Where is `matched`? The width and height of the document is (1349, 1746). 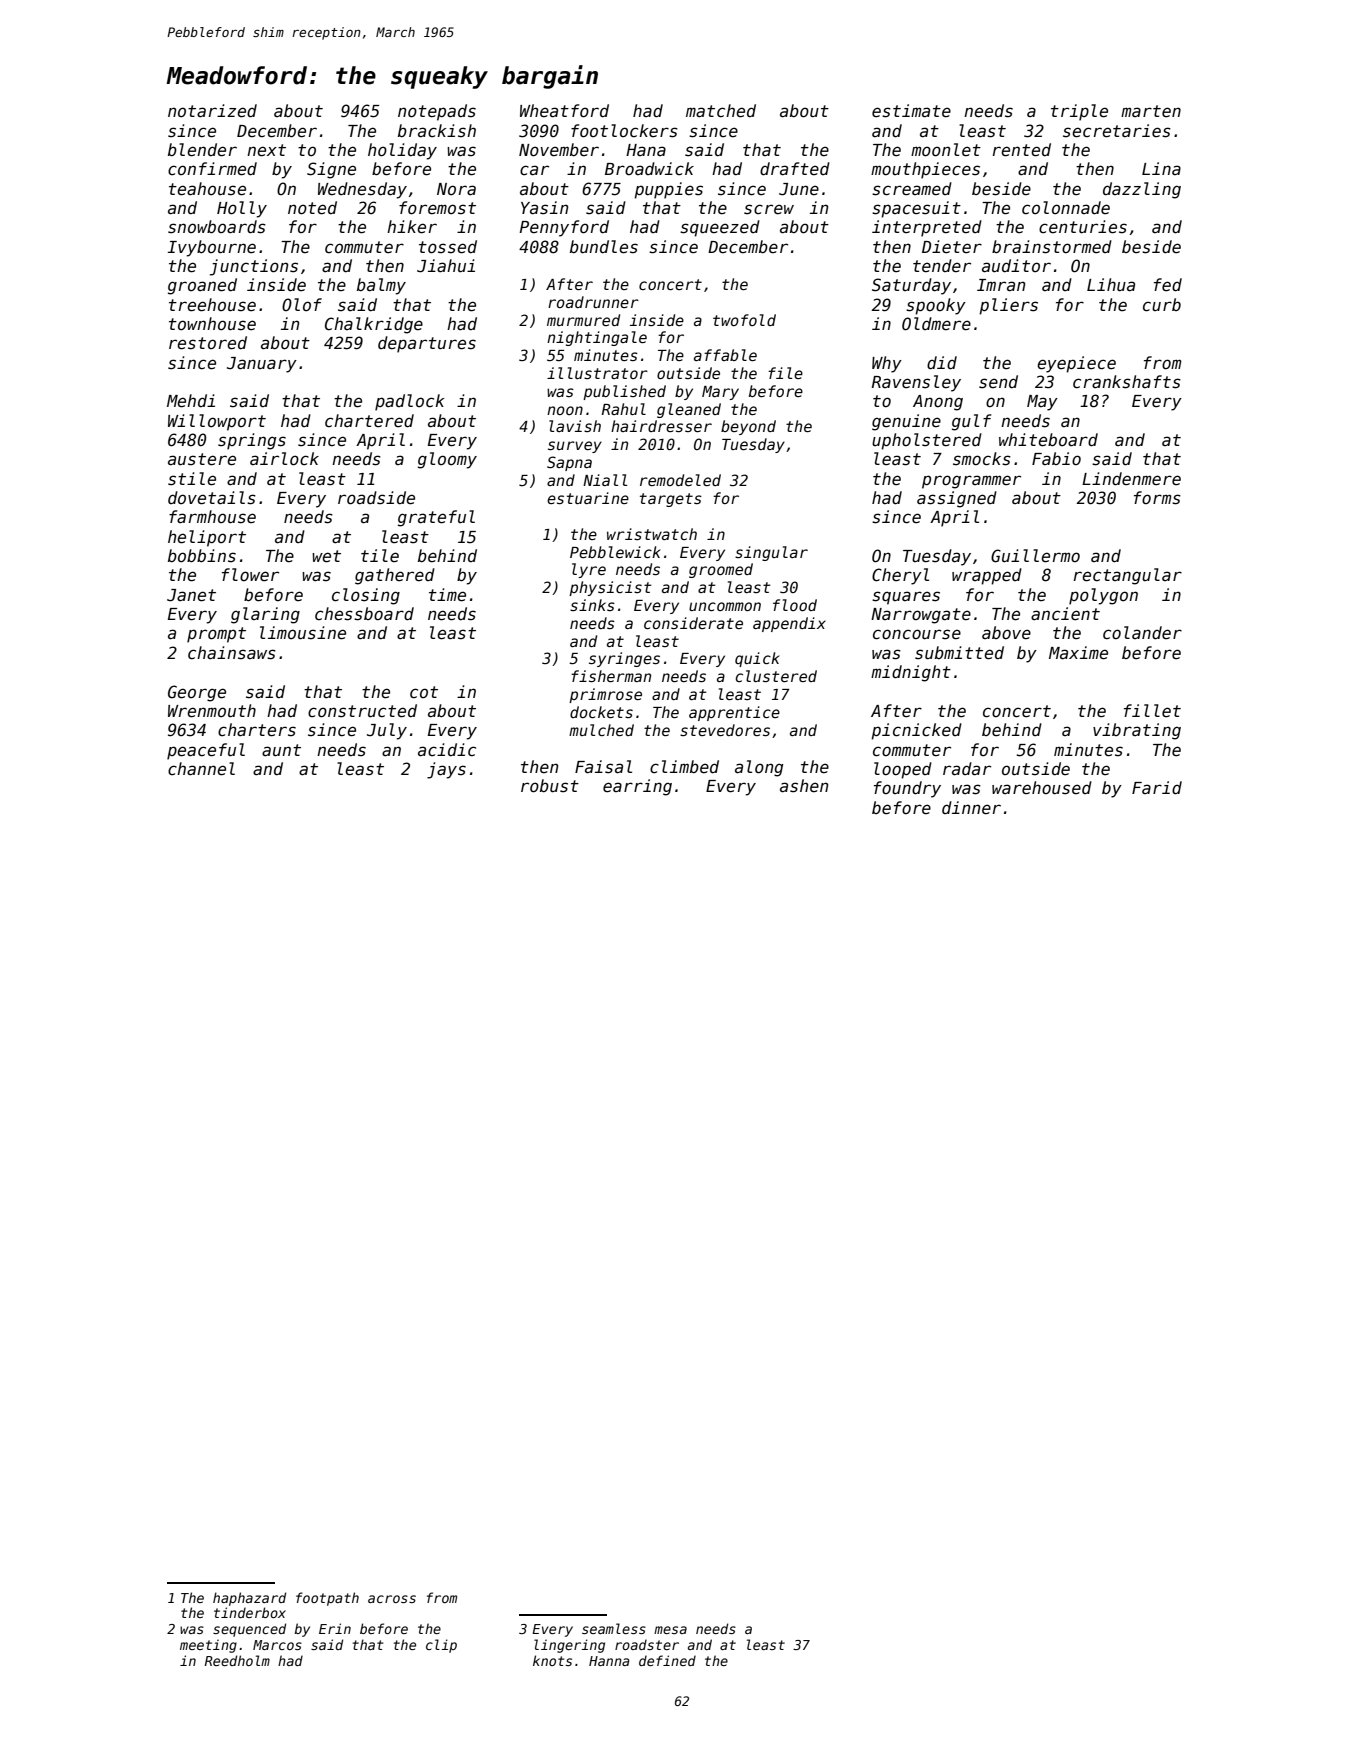 matched is located at coordinates (721, 111).
